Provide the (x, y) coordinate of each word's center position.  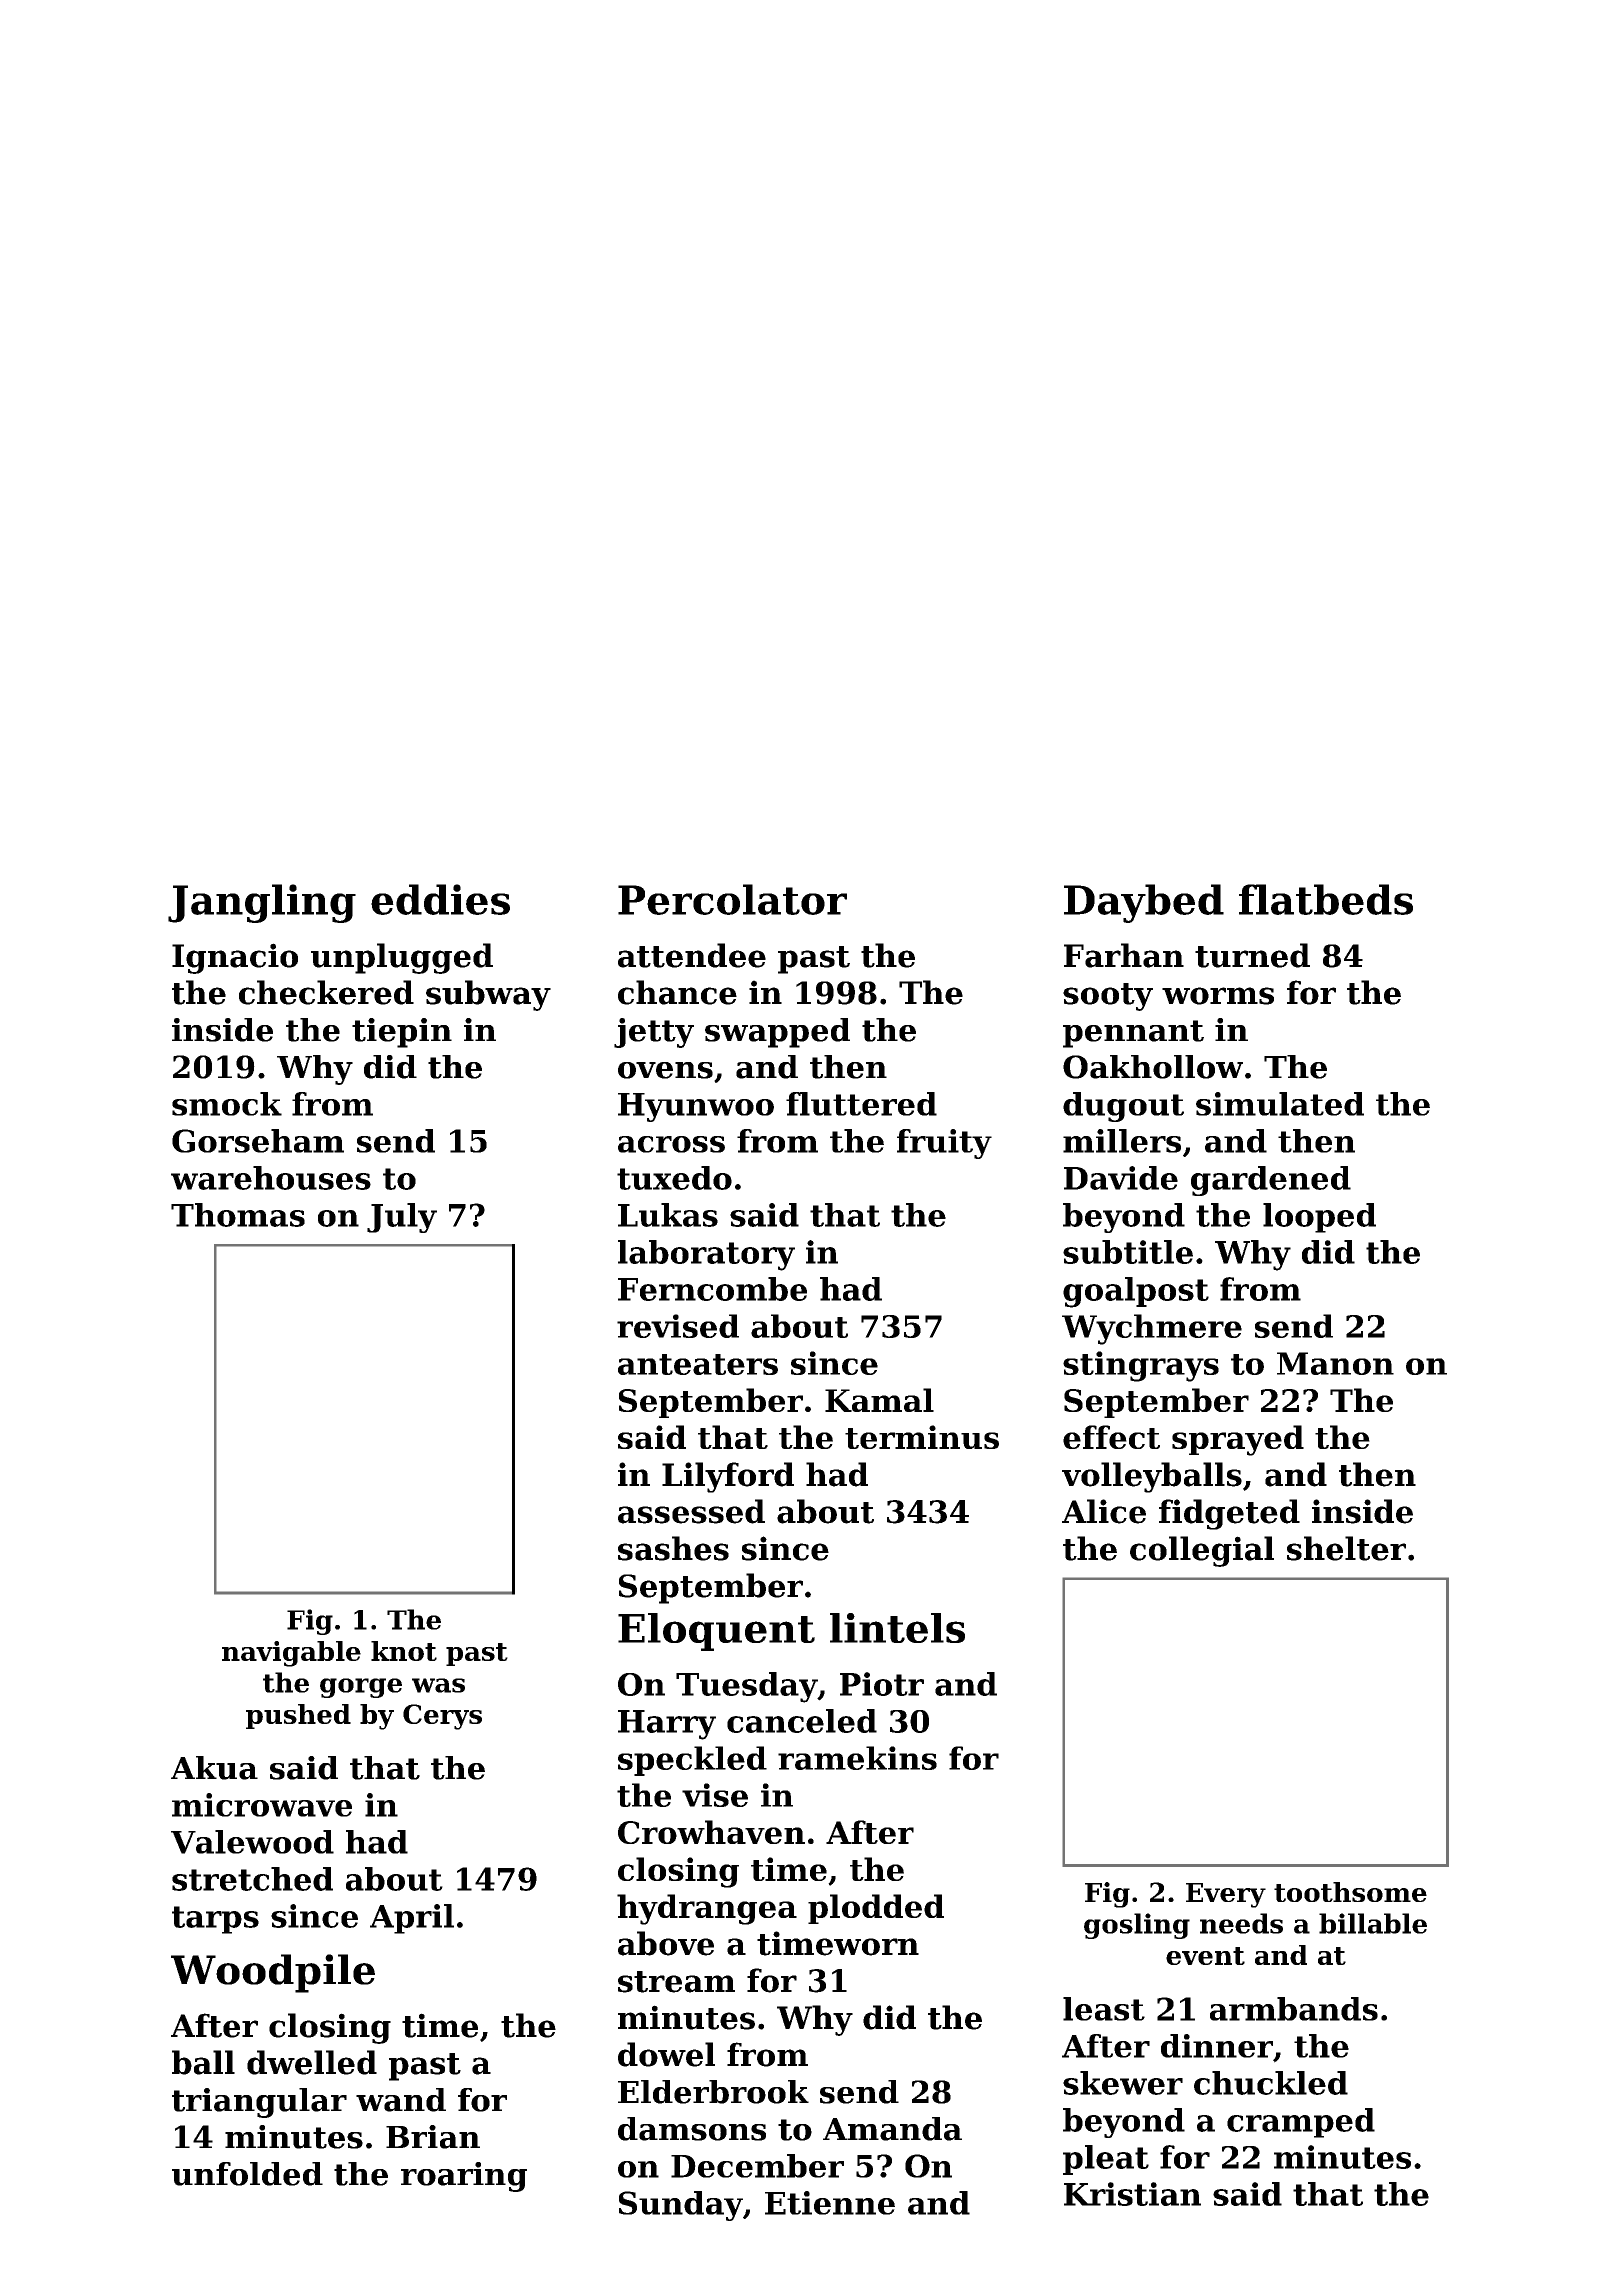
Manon (1335, 1363)
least (1104, 2009)
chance (677, 992)
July (402, 1218)
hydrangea (707, 1909)
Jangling (262, 903)
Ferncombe (712, 1289)
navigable (291, 1654)
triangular (259, 2103)
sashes (673, 1548)
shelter (1346, 1548)
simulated (1280, 1104)
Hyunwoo (696, 1107)
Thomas (238, 1215)
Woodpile (273, 1973)
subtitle (1128, 1252)
